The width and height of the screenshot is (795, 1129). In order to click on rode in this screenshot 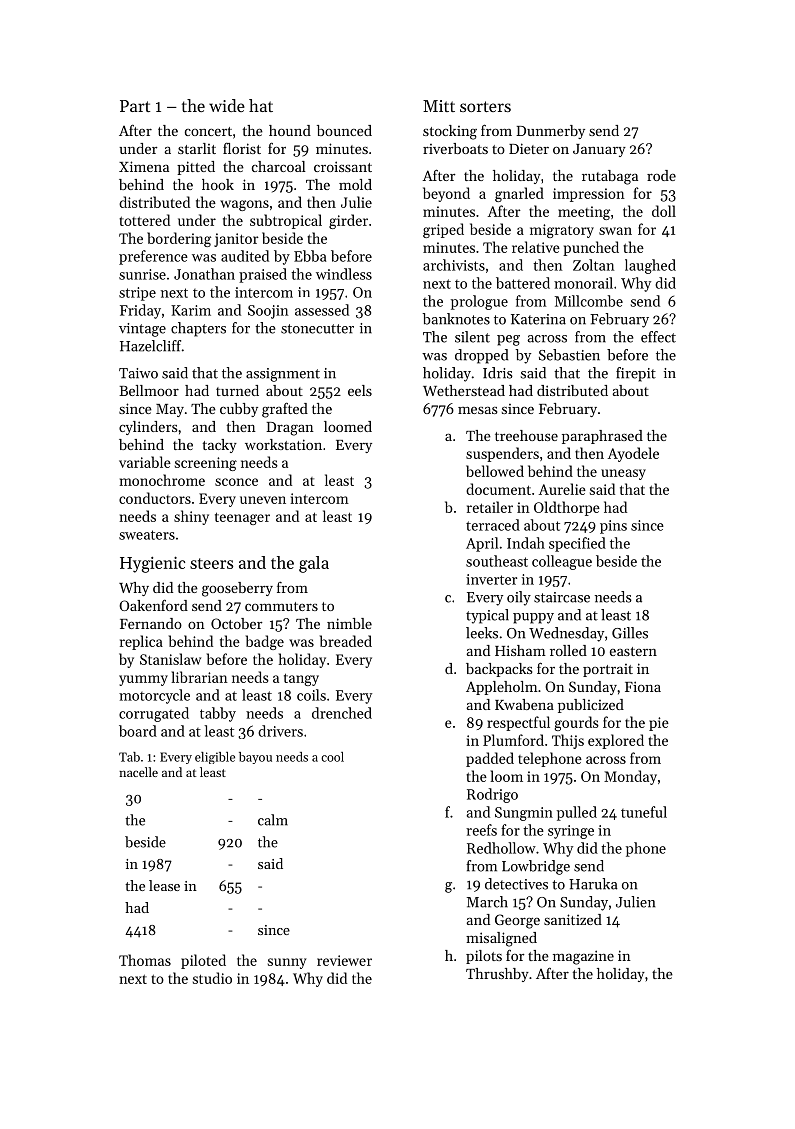, I will do `click(661, 175)`.
